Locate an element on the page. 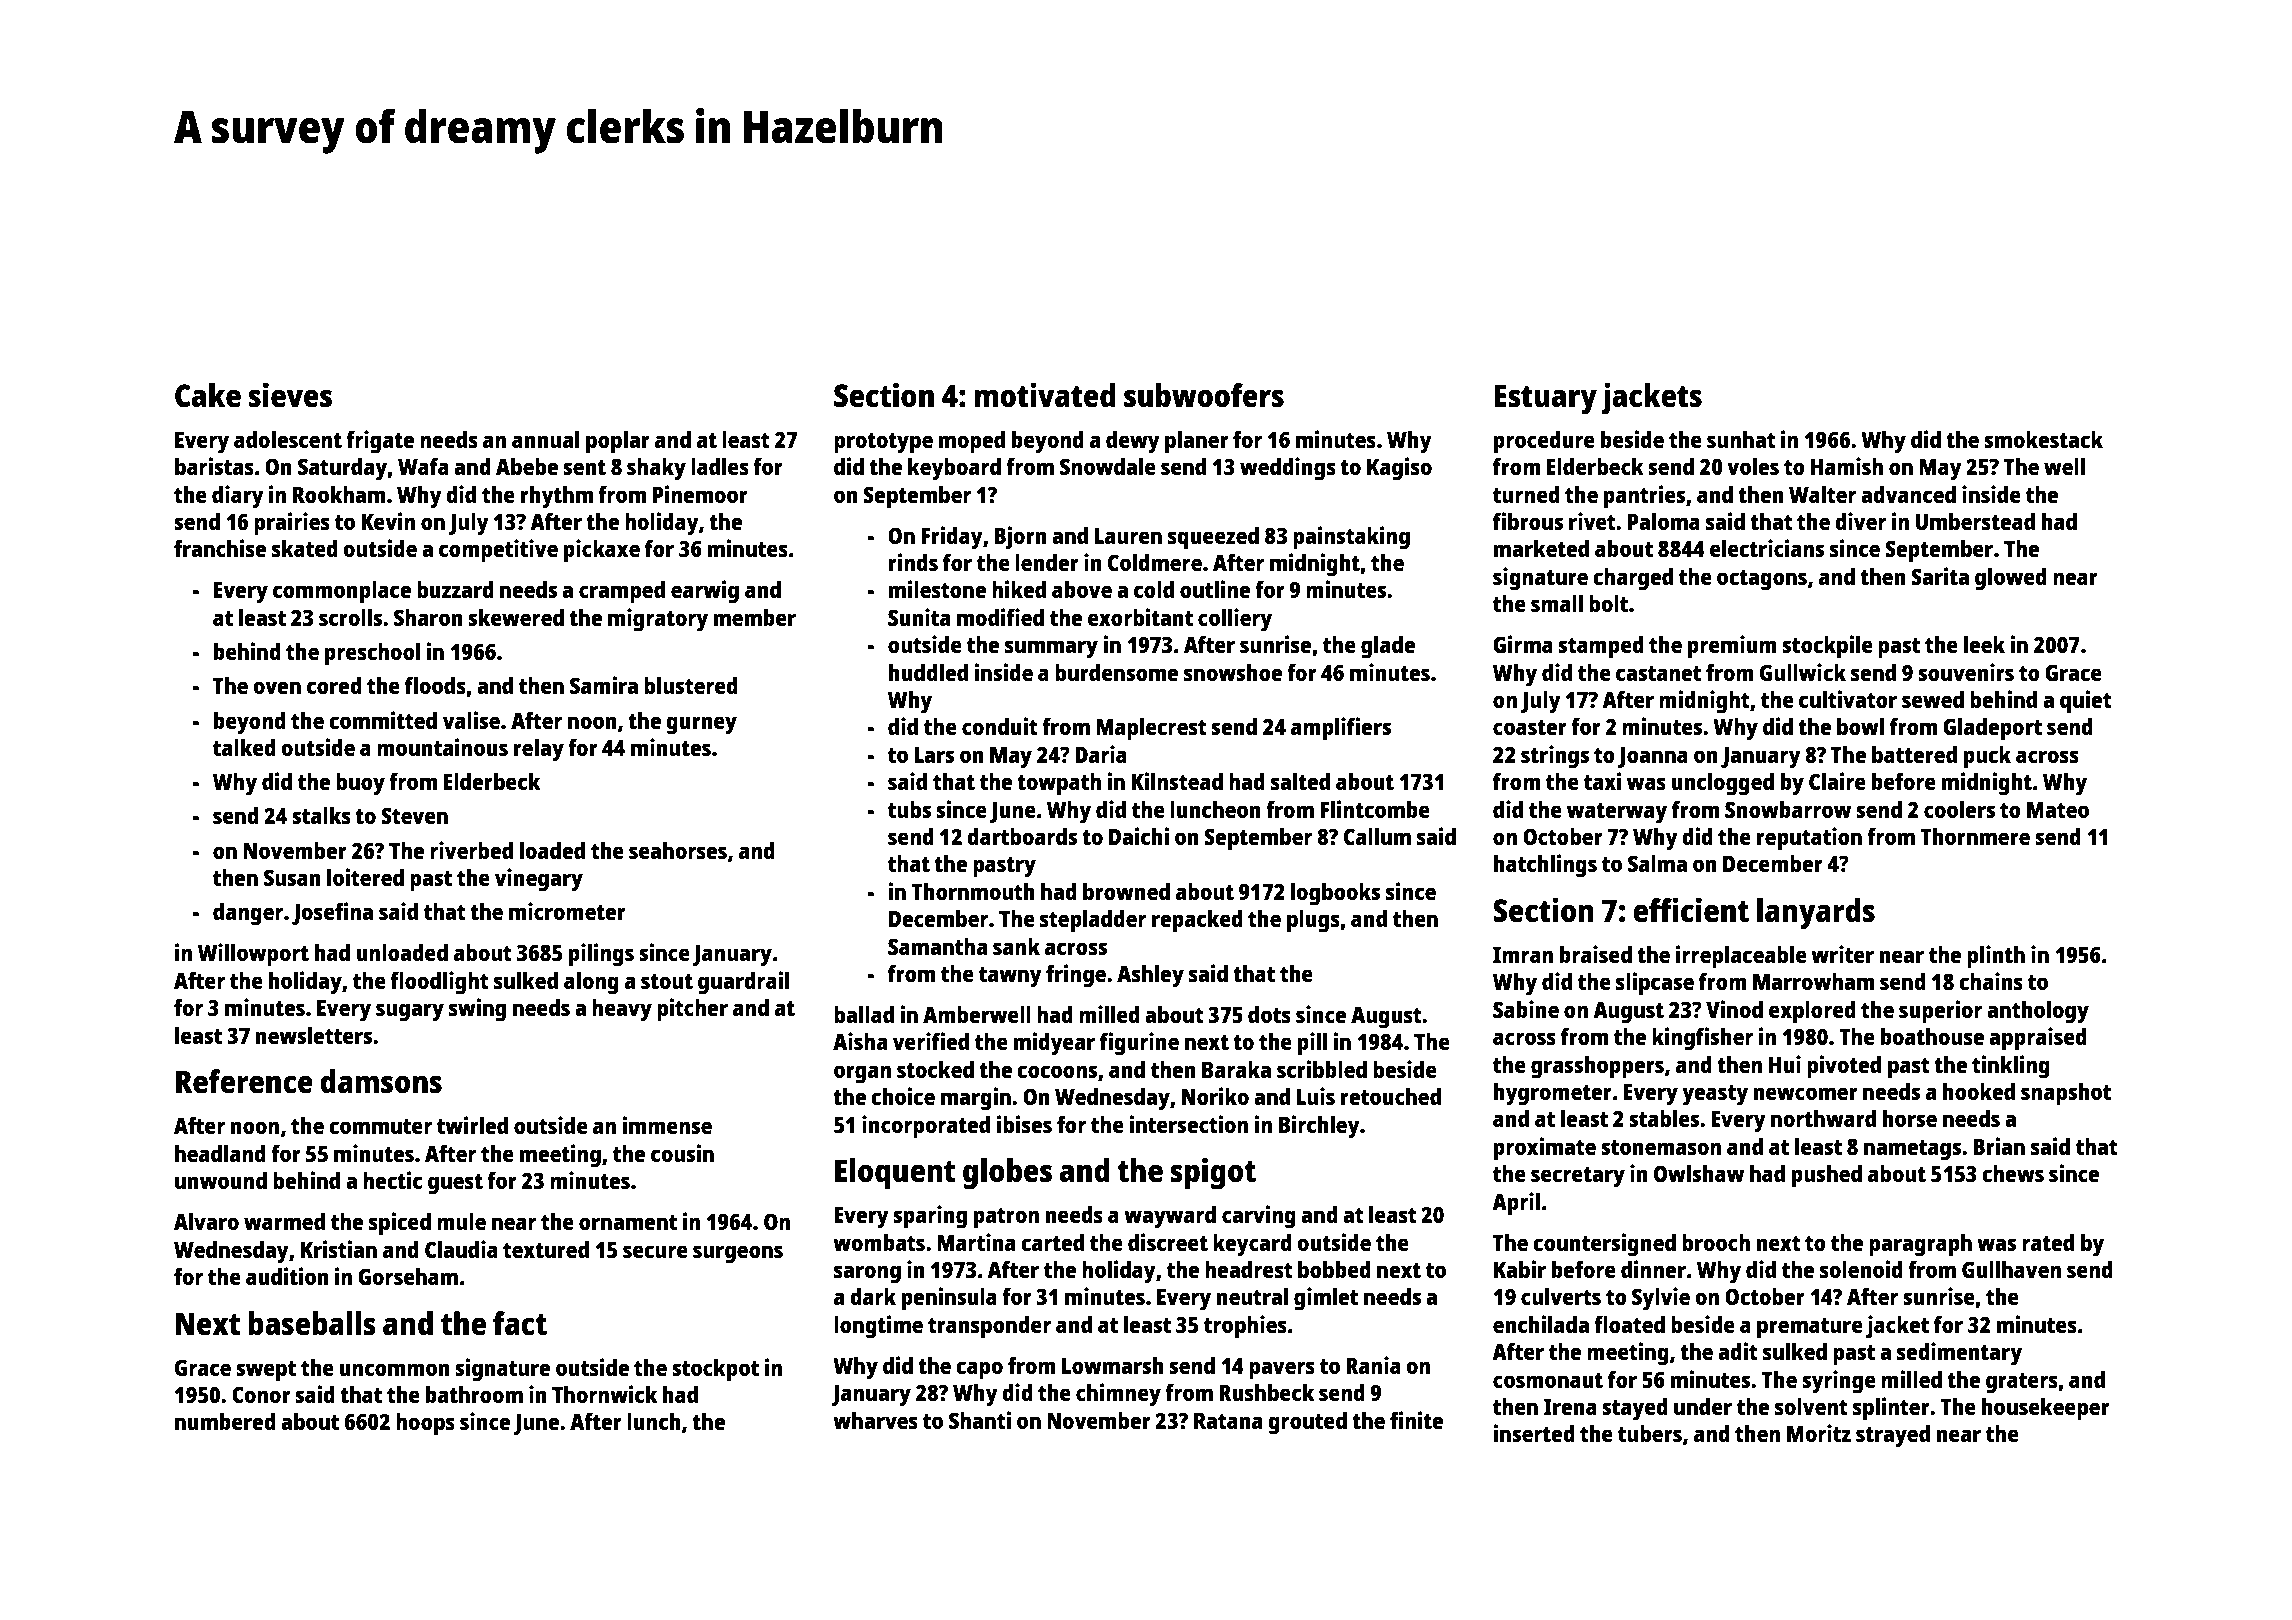 The image size is (2292, 1620). Estuary is located at coordinates (1545, 399).
